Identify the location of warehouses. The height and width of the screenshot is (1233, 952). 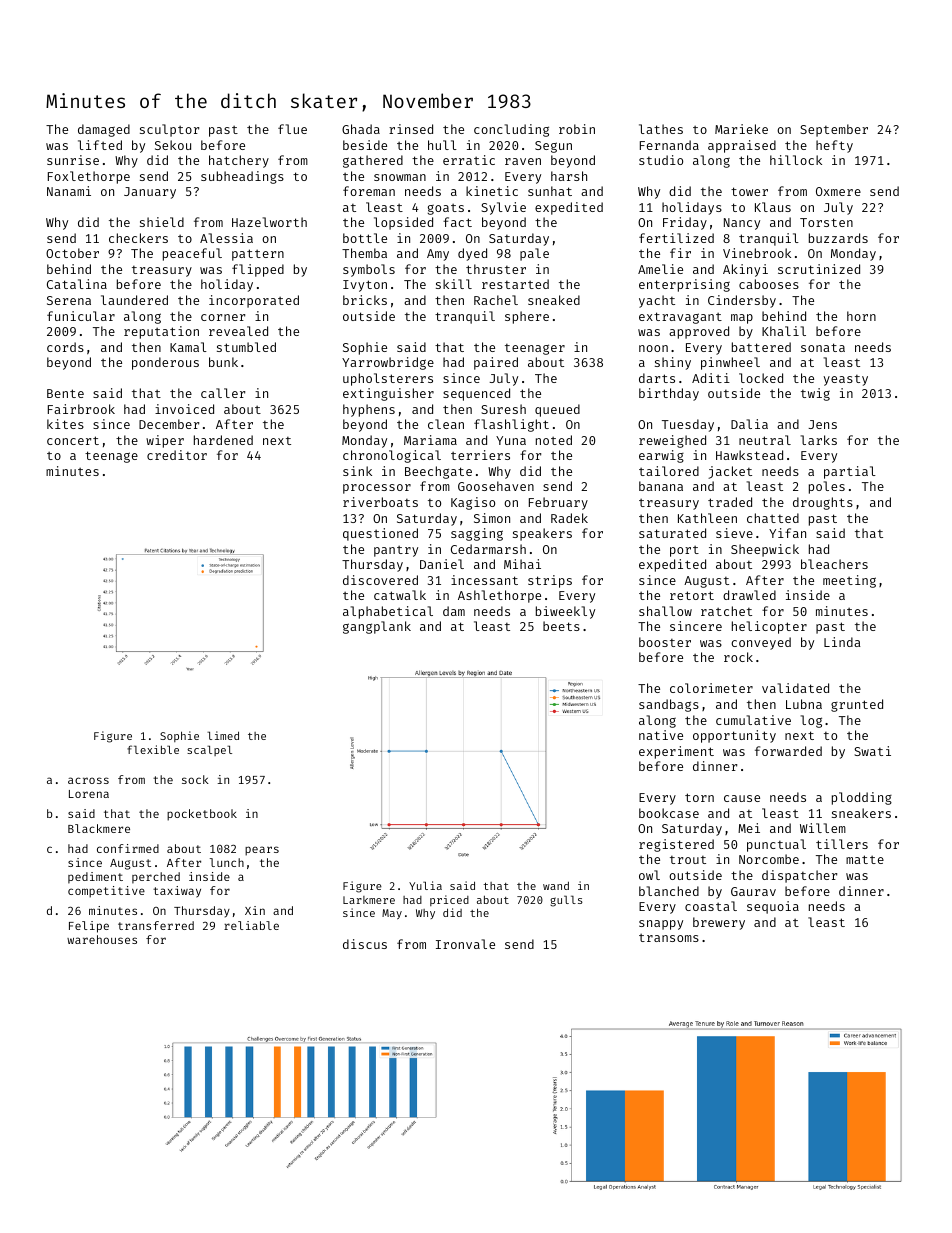
(102, 939).
